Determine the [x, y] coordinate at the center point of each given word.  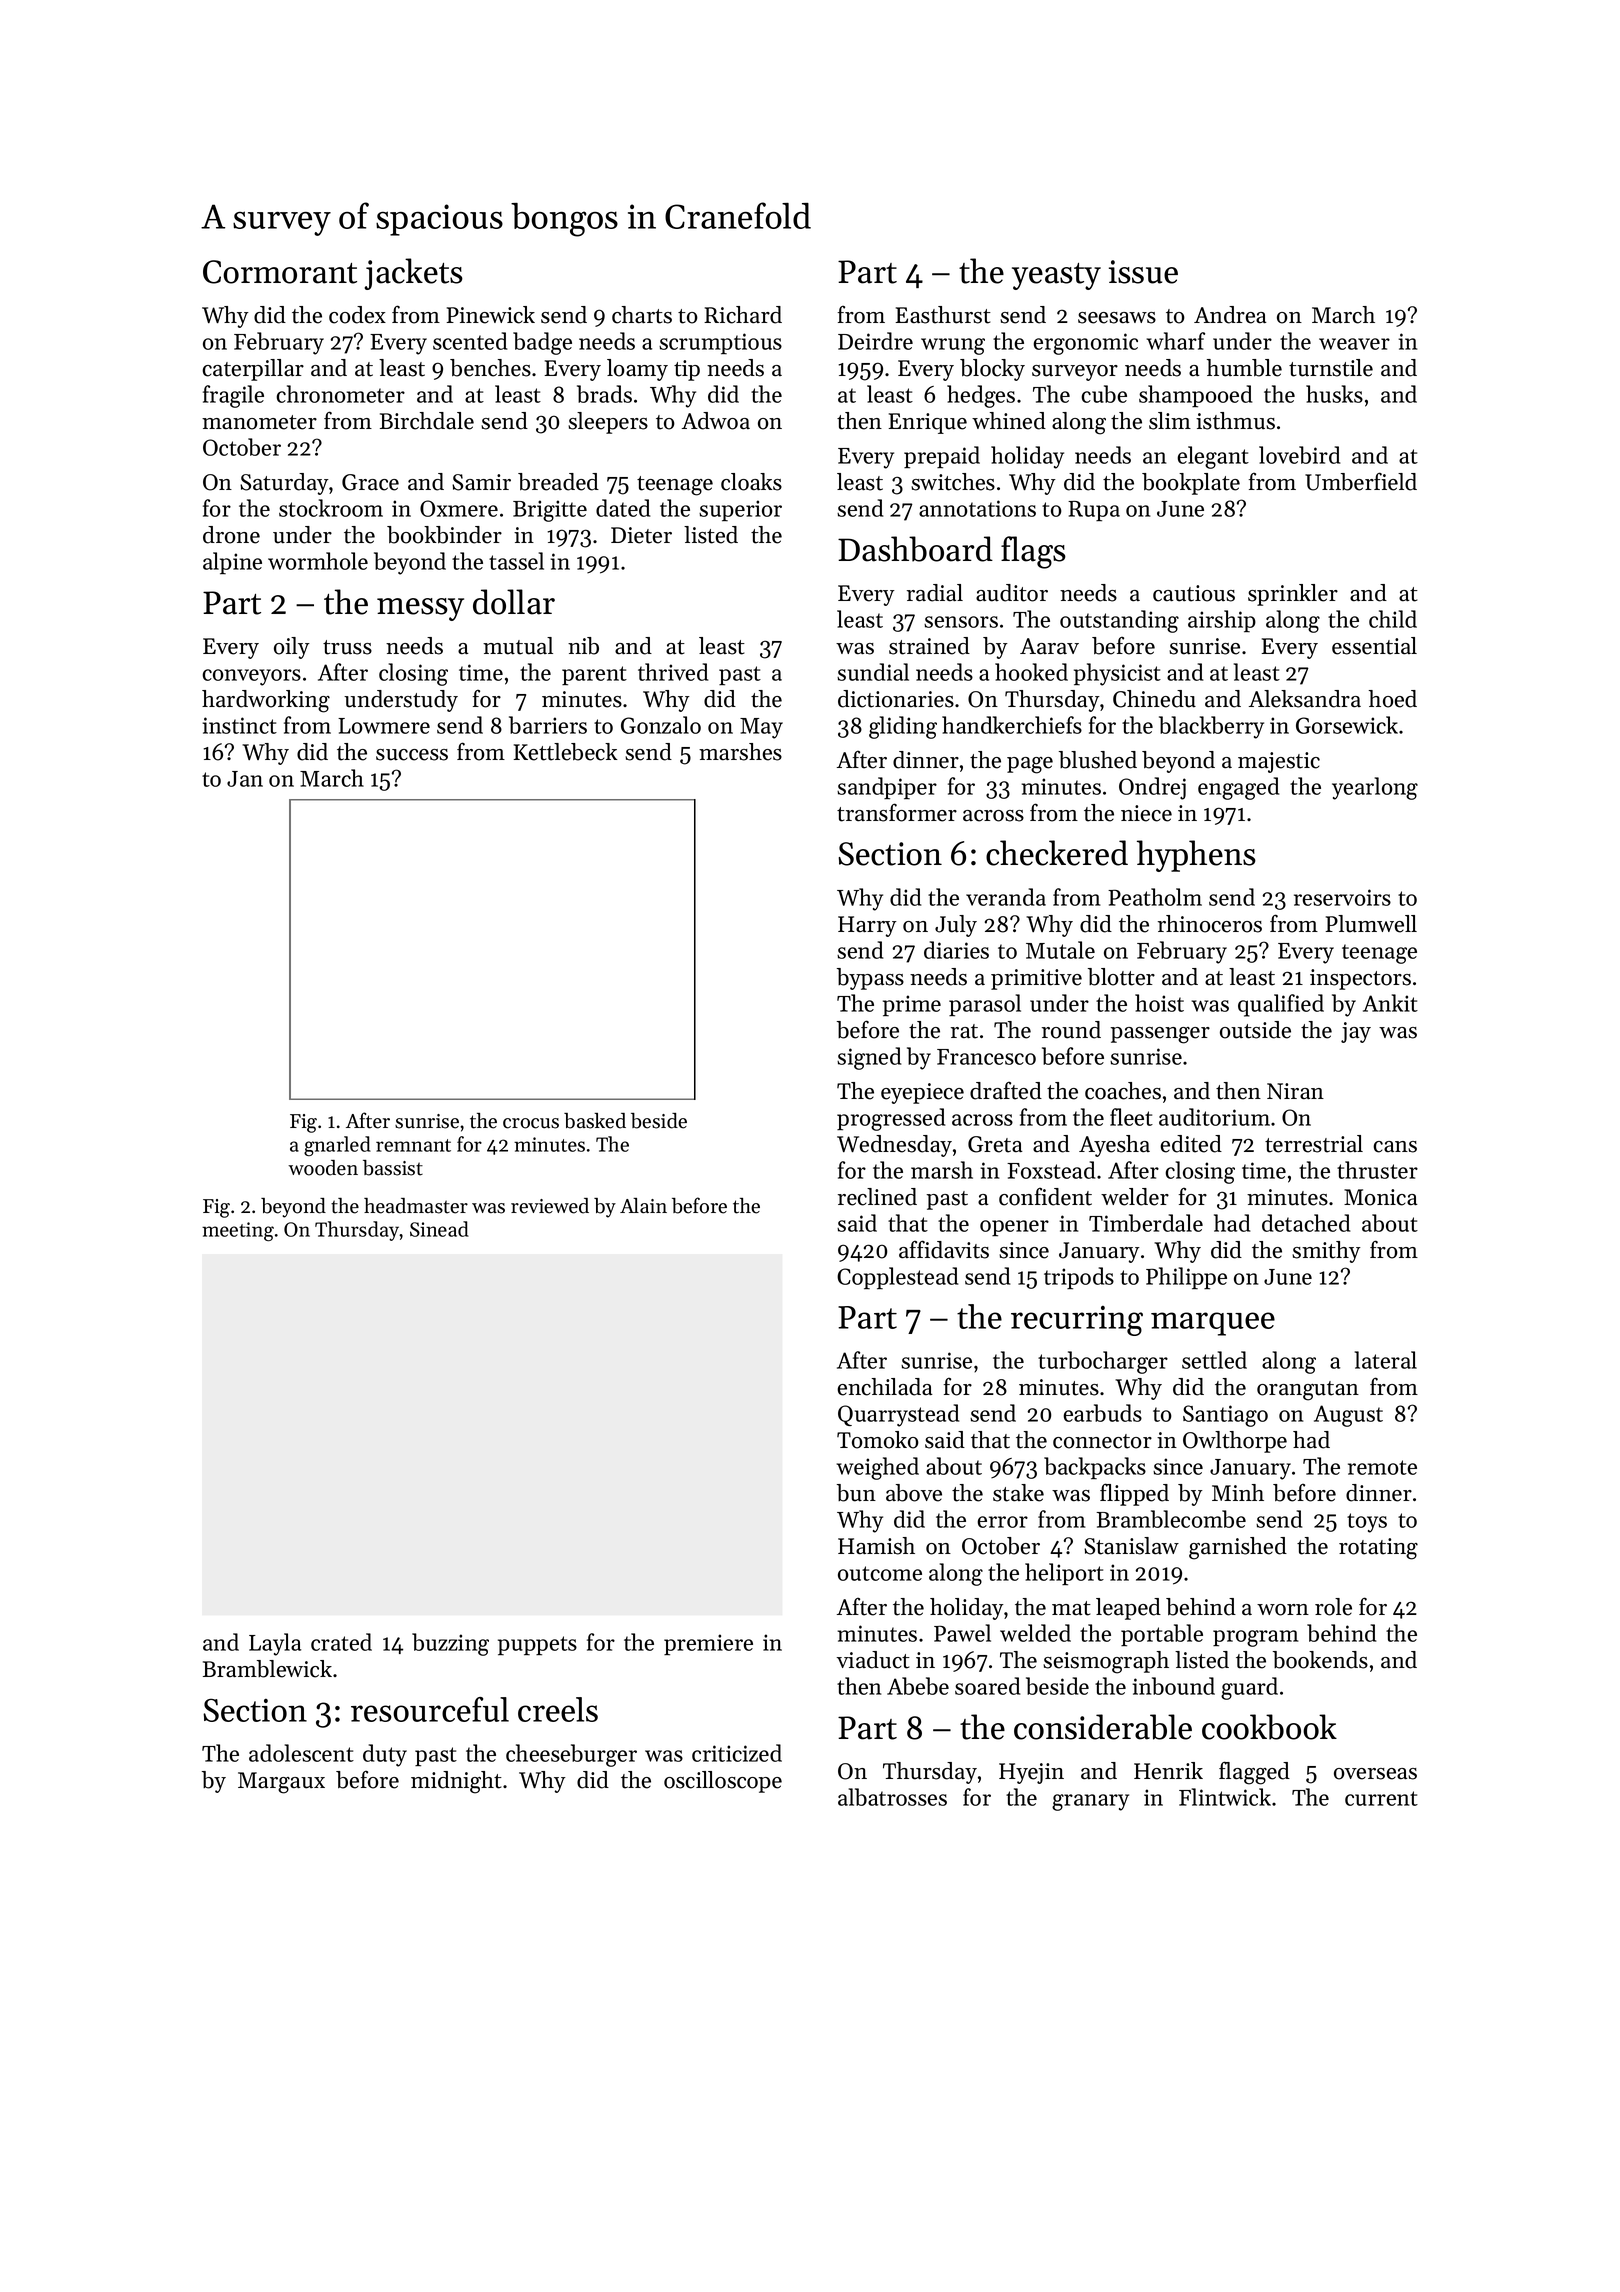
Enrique [928, 423]
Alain [643, 1205]
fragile [233, 396]
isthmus [1235, 421]
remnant [413, 1145]
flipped [1134, 1494]
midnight [456, 1782]
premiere [708, 1645]
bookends [1320, 1660]
